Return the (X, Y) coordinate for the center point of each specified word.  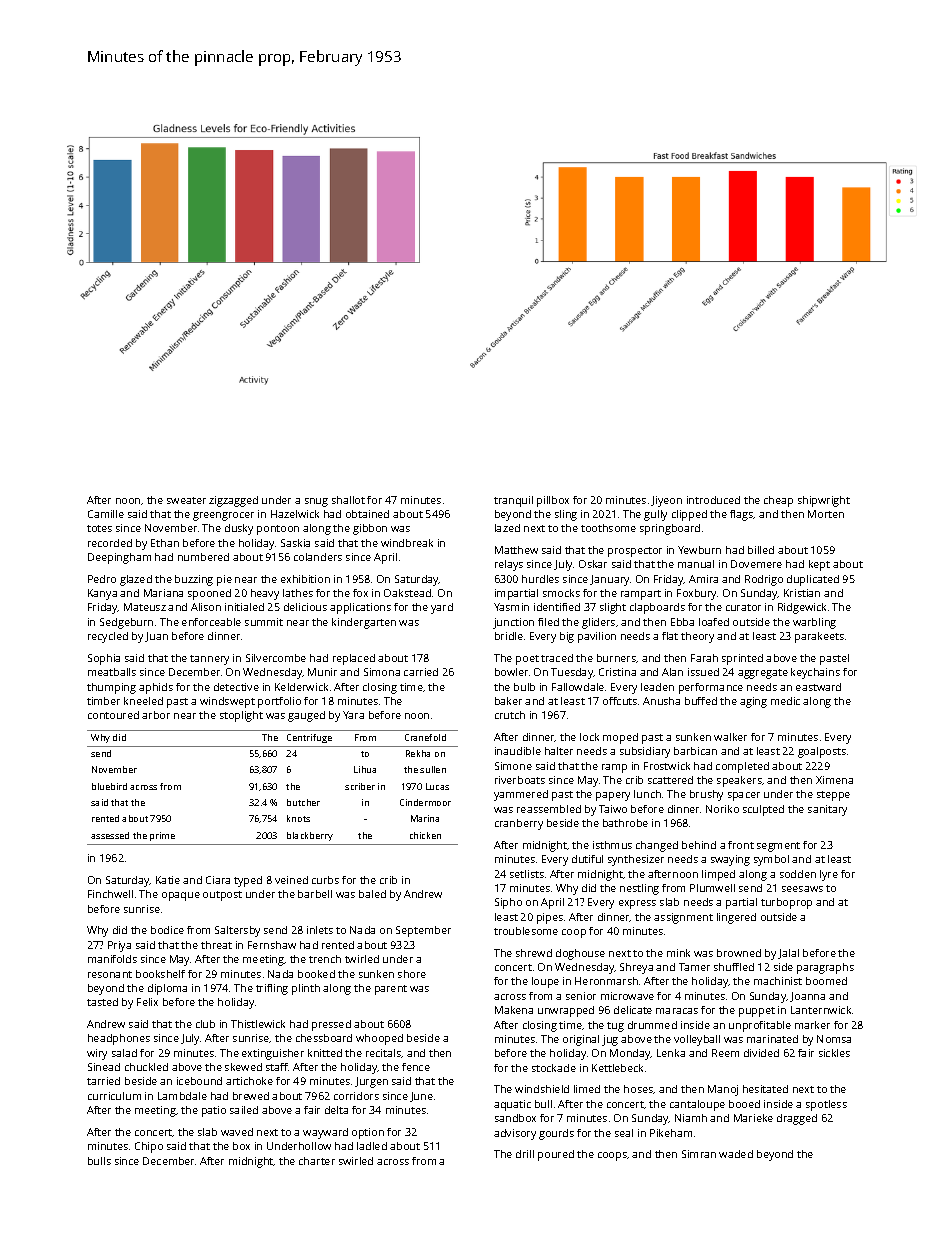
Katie (168, 880)
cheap (778, 501)
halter (559, 751)
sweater (186, 500)
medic (785, 701)
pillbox (553, 501)
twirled (362, 959)
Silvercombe (276, 658)
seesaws (802, 889)
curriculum (114, 1096)
